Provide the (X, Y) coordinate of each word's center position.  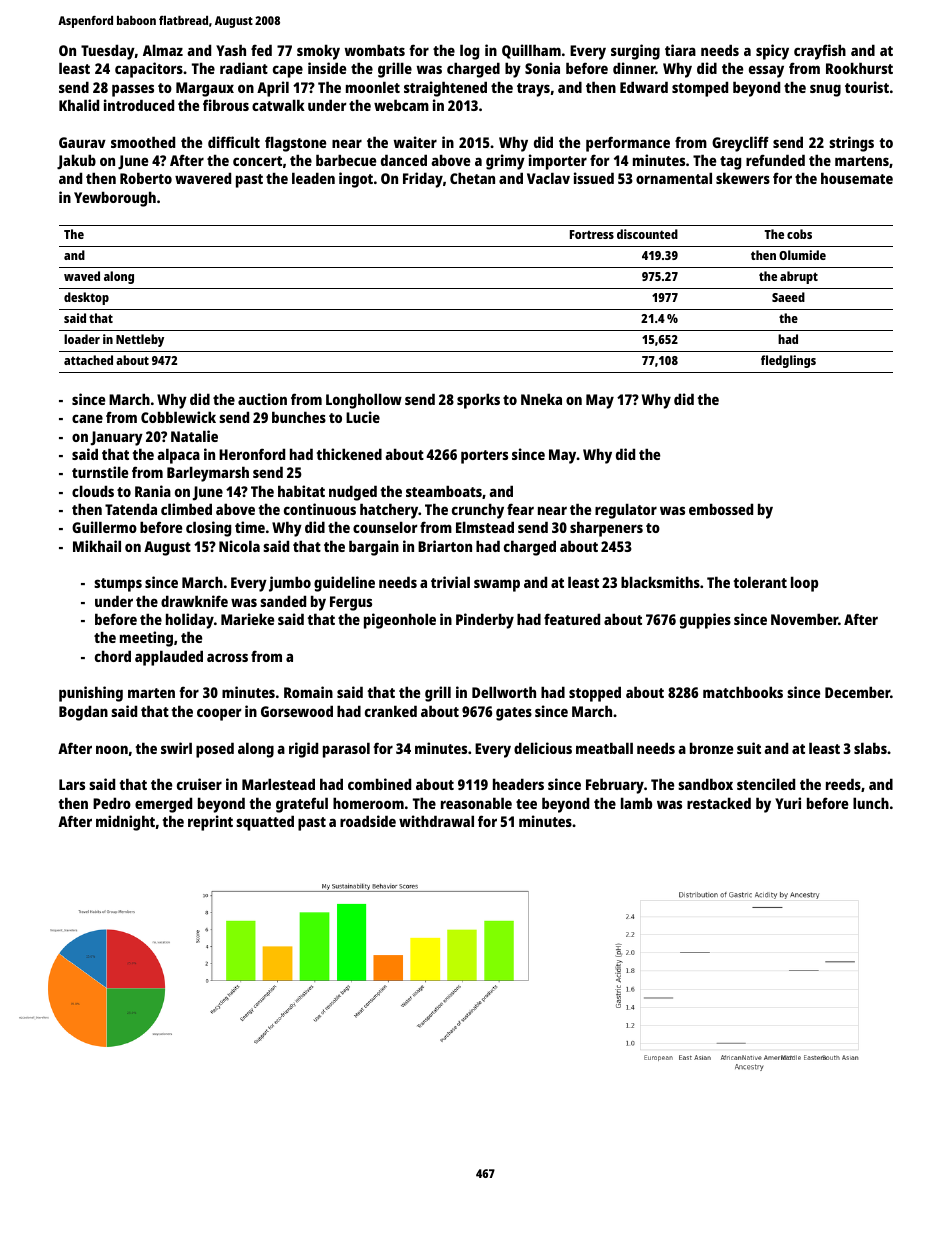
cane (87, 418)
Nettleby (140, 340)
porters (484, 457)
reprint (210, 823)
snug (825, 90)
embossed (721, 509)
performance (628, 144)
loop (804, 584)
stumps (118, 585)
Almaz (163, 50)
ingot (356, 180)
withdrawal (436, 821)
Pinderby (485, 621)
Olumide (802, 255)
